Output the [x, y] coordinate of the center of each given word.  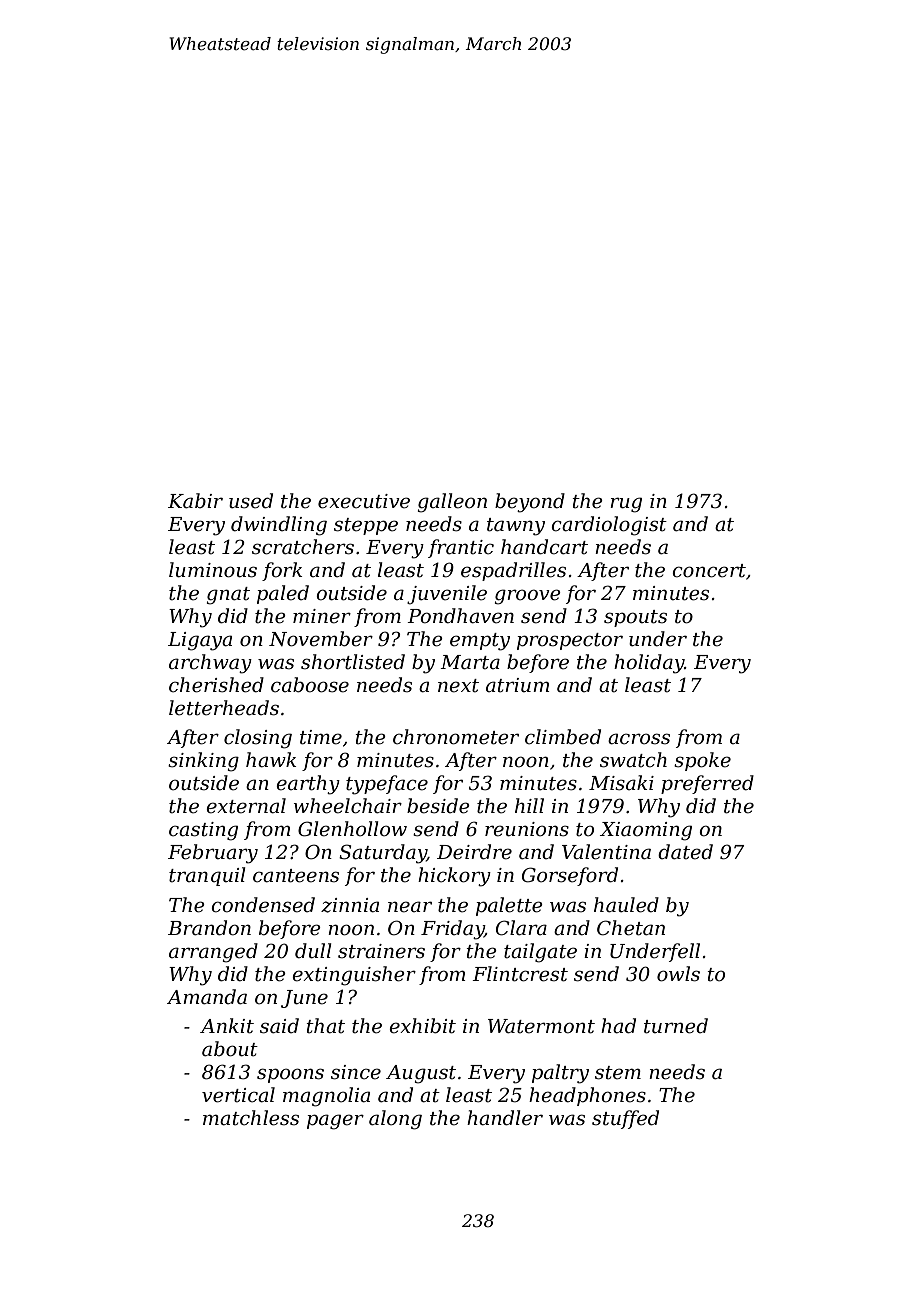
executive [364, 501]
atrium [518, 685]
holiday [649, 664]
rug [626, 505]
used [251, 501]
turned [676, 1026]
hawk [271, 760]
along [395, 1120]
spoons [290, 1075]
